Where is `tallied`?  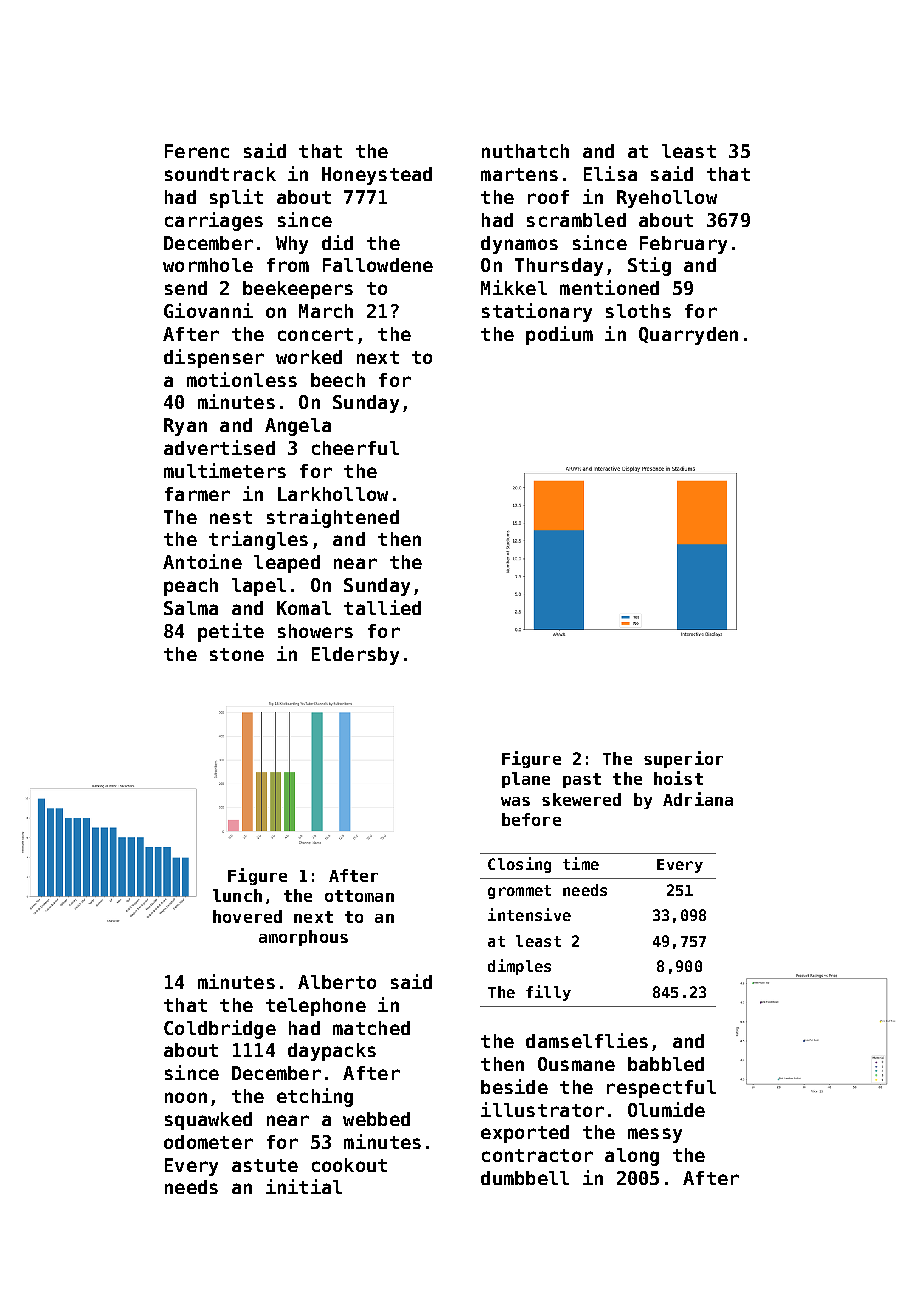 tallied is located at coordinates (382, 607).
